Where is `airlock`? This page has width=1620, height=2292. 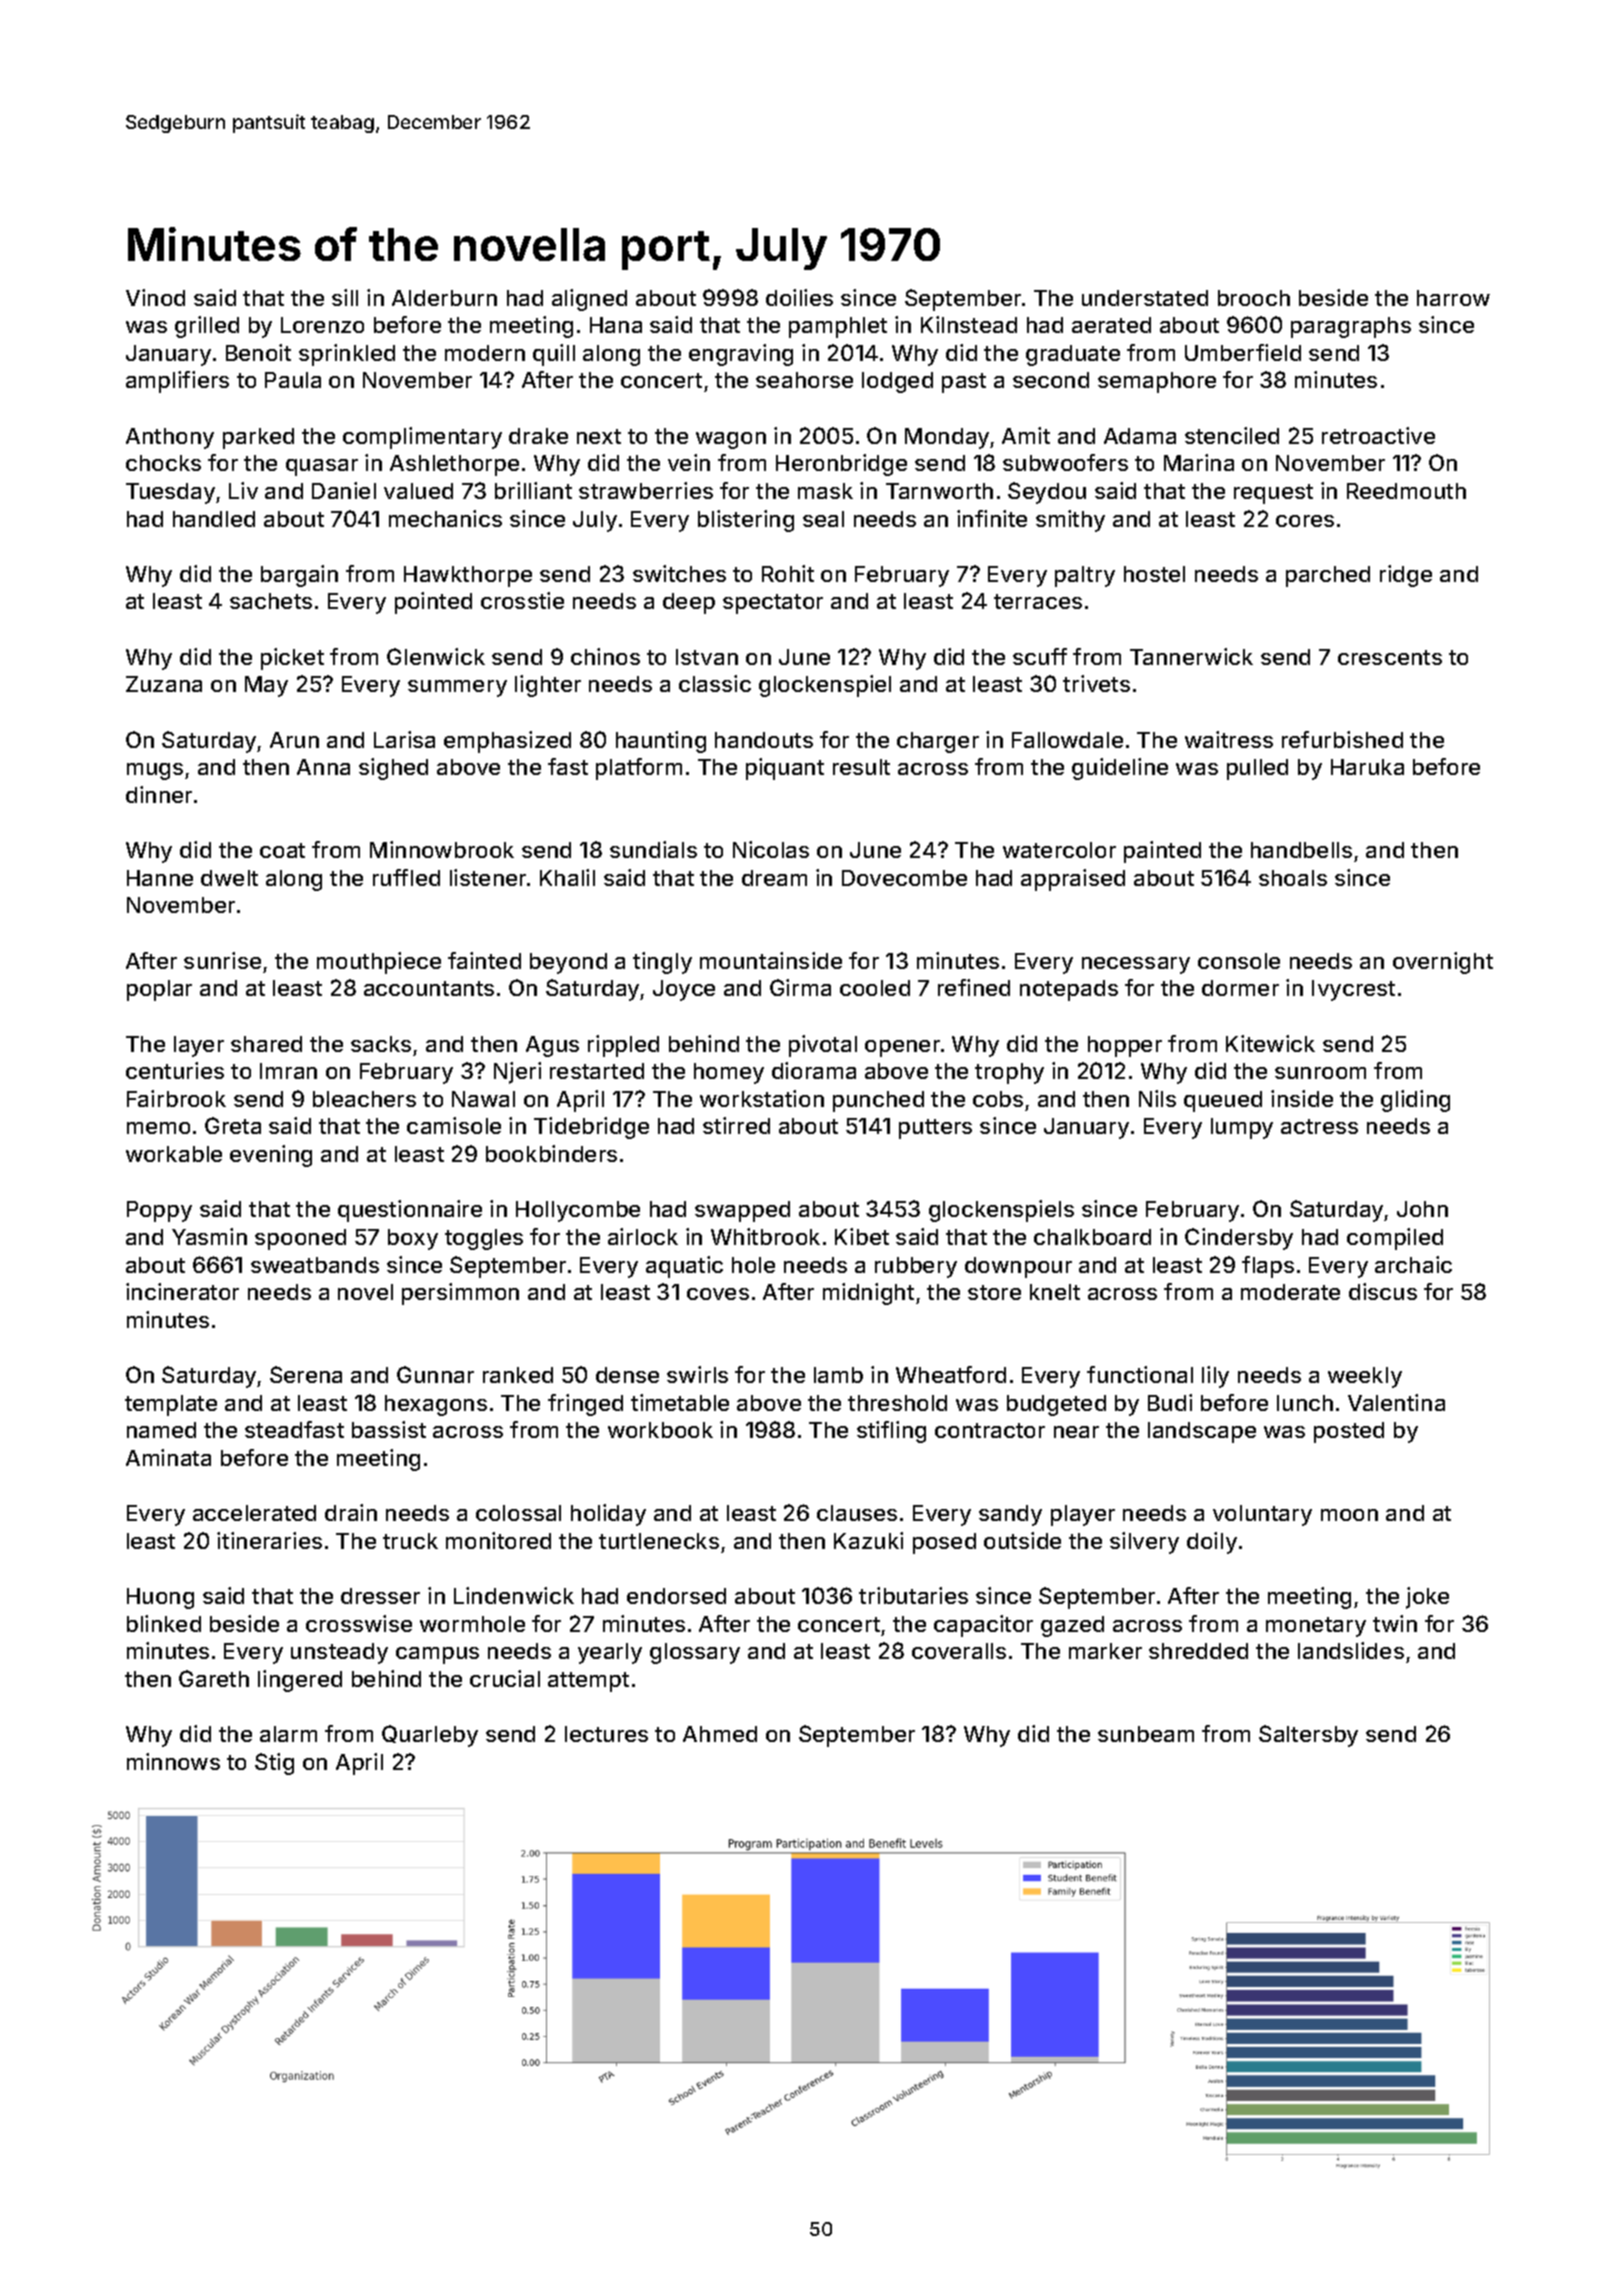
airlock is located at coordinates (643, 1236).
